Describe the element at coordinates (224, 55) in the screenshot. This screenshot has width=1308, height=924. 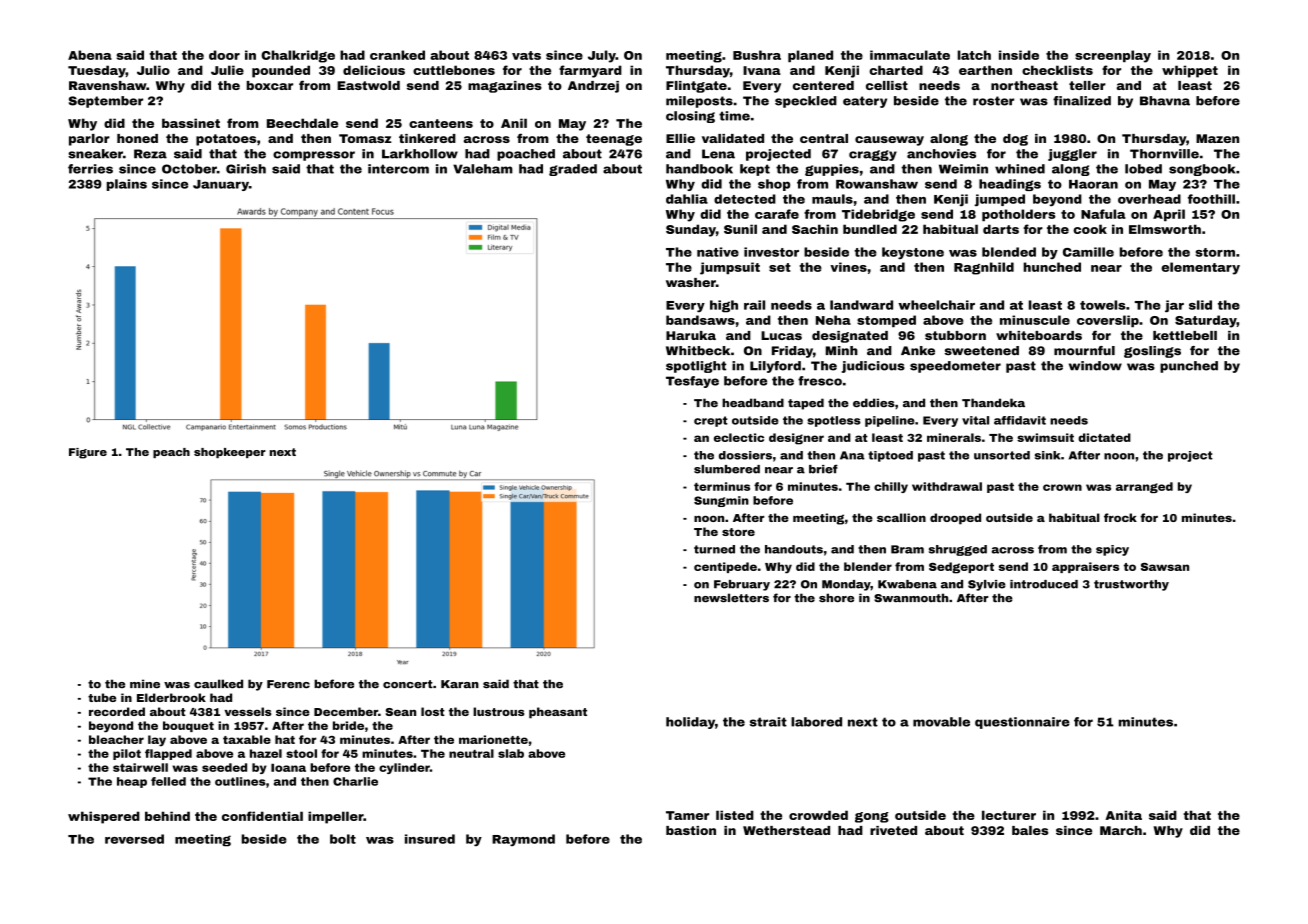
I see `door` at that location.
